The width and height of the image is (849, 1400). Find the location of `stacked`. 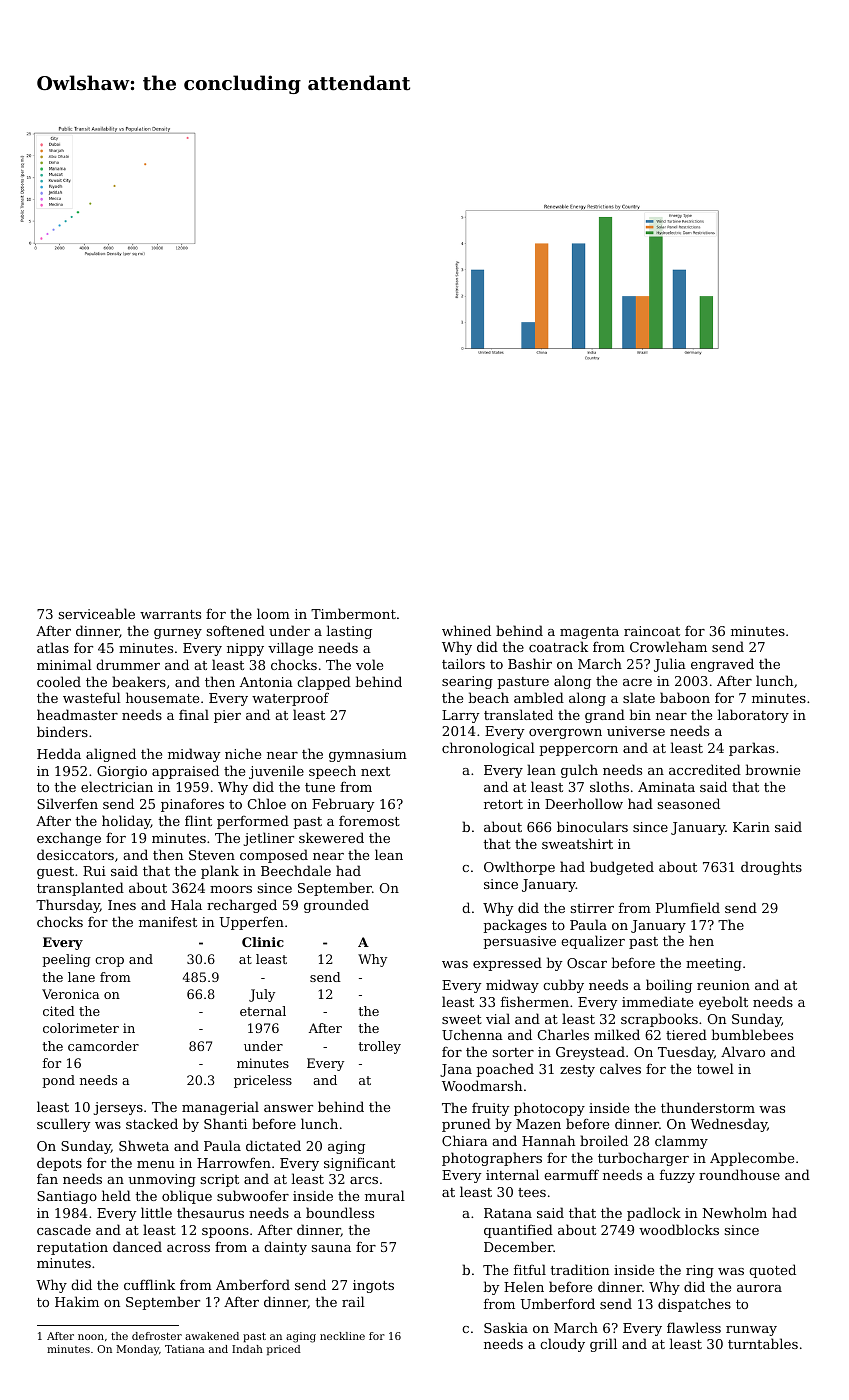

stacked is located at coordinates (152, 1123).
